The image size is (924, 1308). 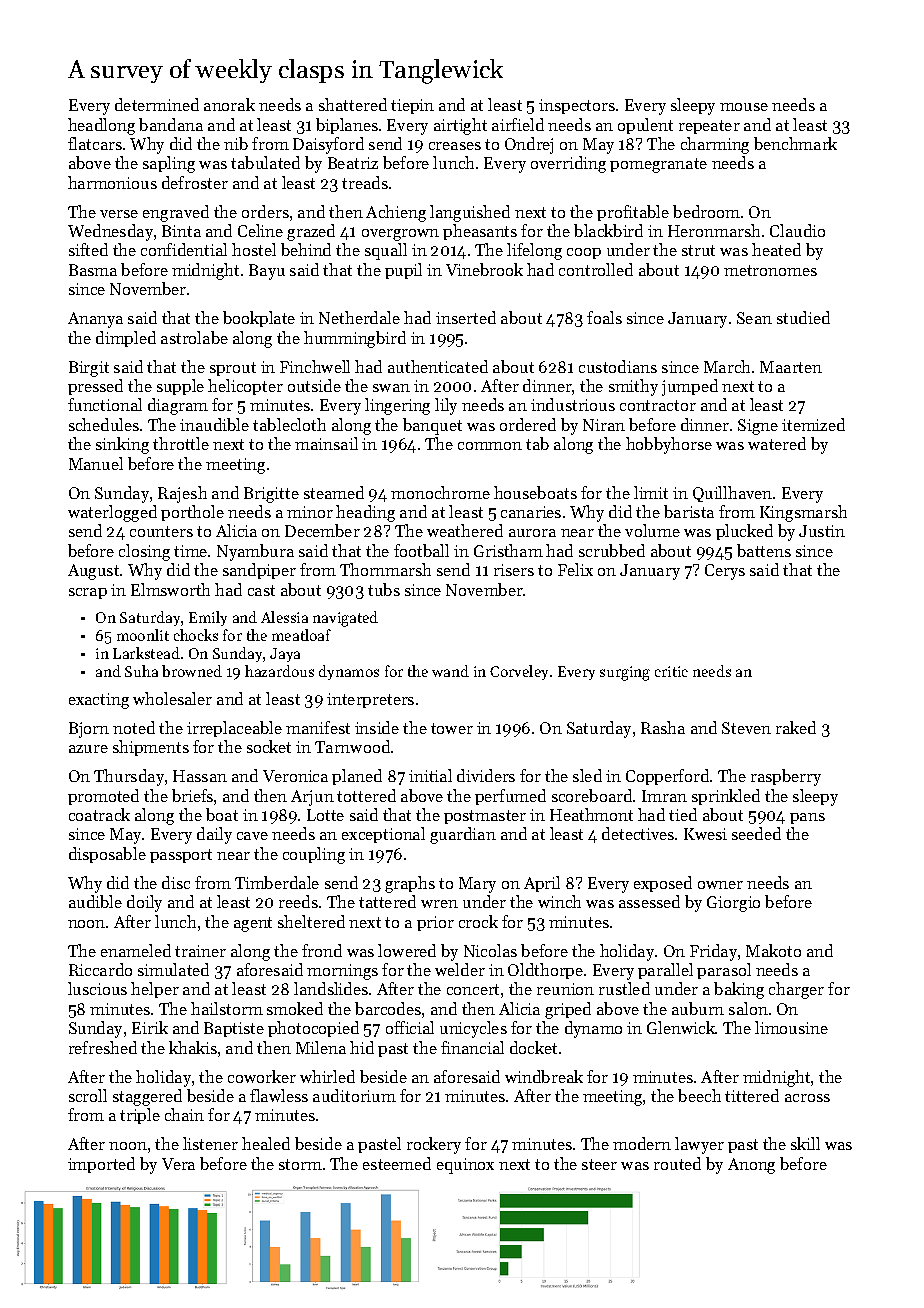 What do you see at coordinates (157, 104) in the document?
I see `determined` at bounding box center [157, 104].
